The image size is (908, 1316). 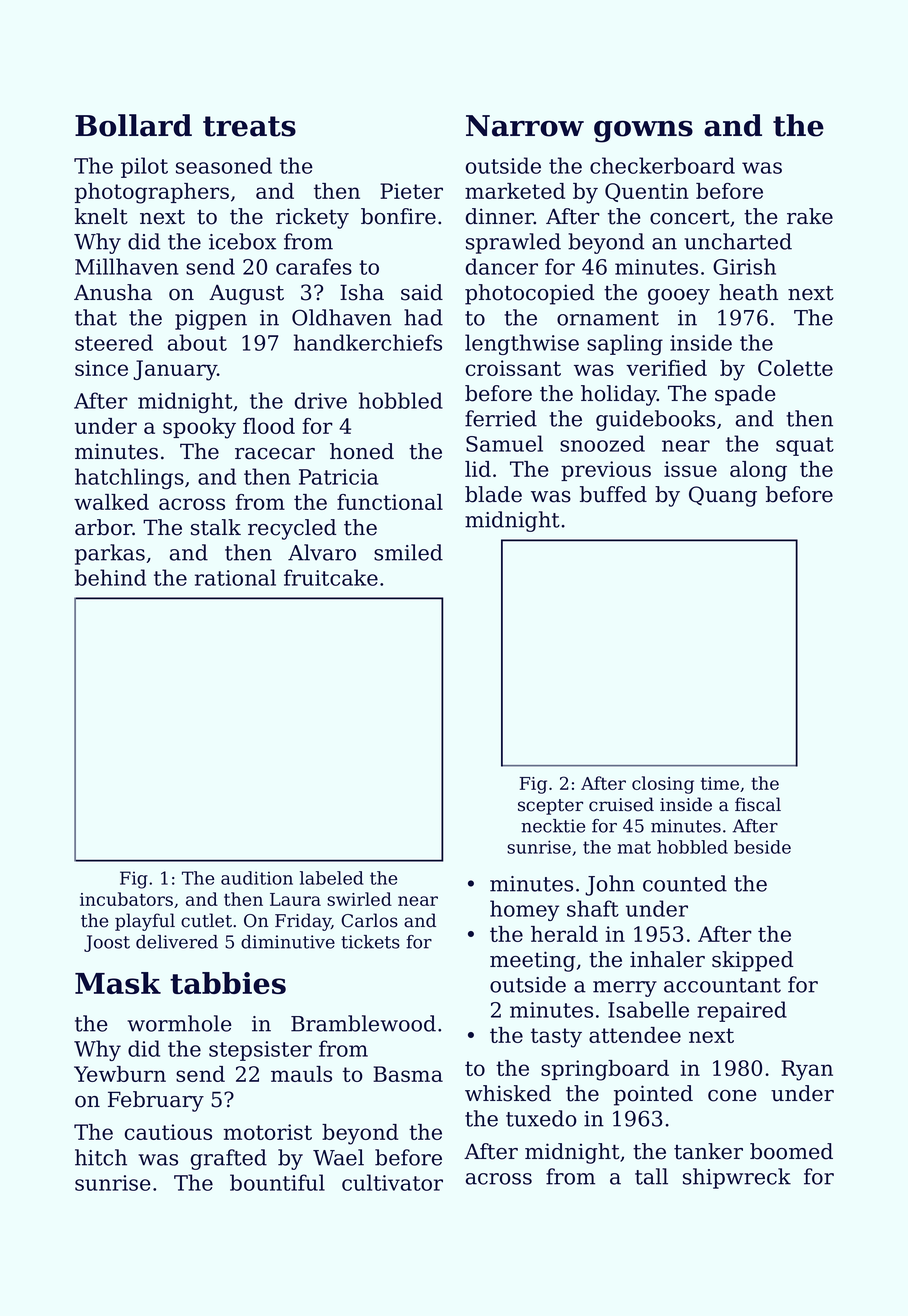 I want to click on behind, so click(x=110, y=577).
